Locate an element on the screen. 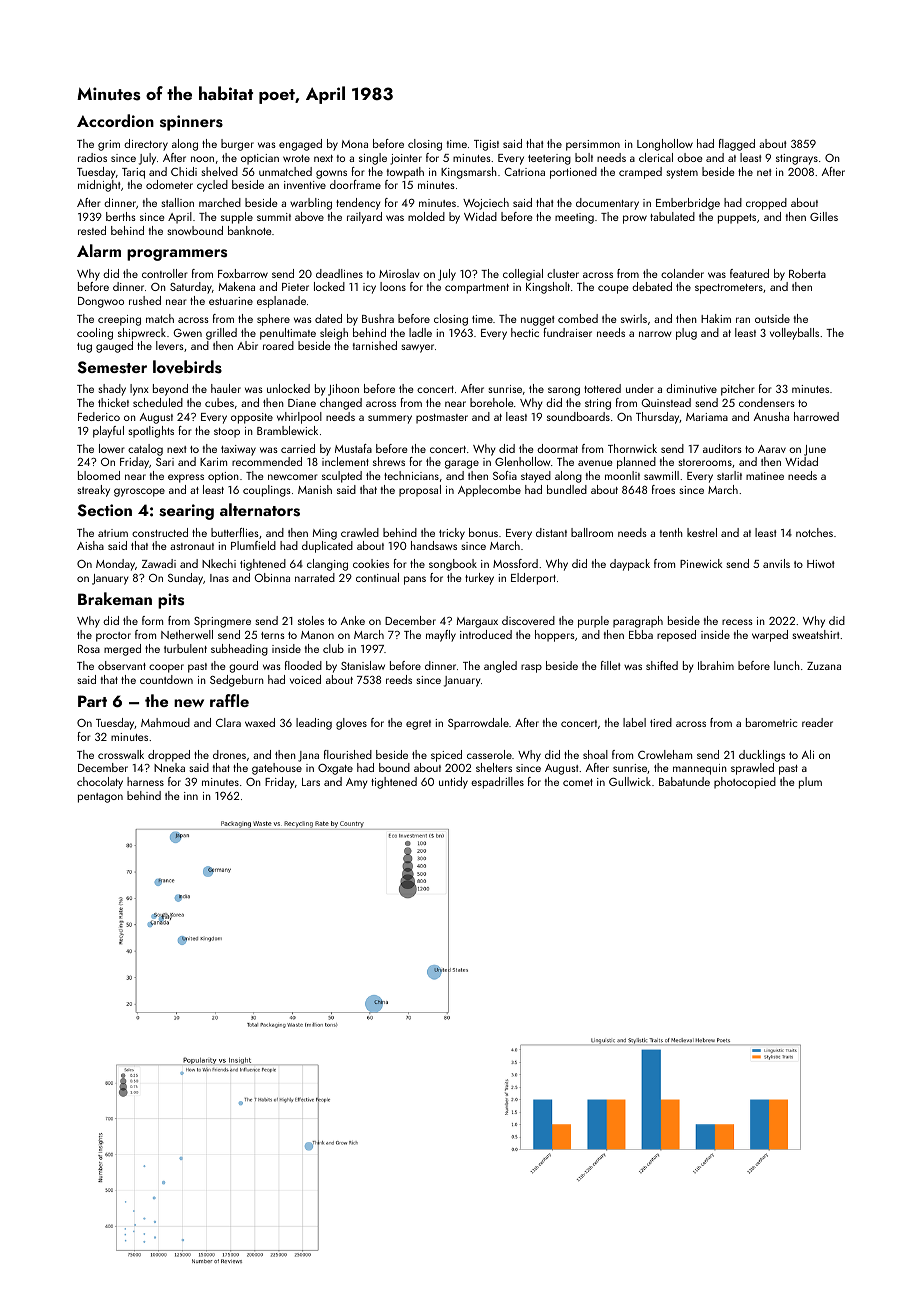 This screenshot has width=924, height=1308. programmers is located at coordinates (177, 255).
